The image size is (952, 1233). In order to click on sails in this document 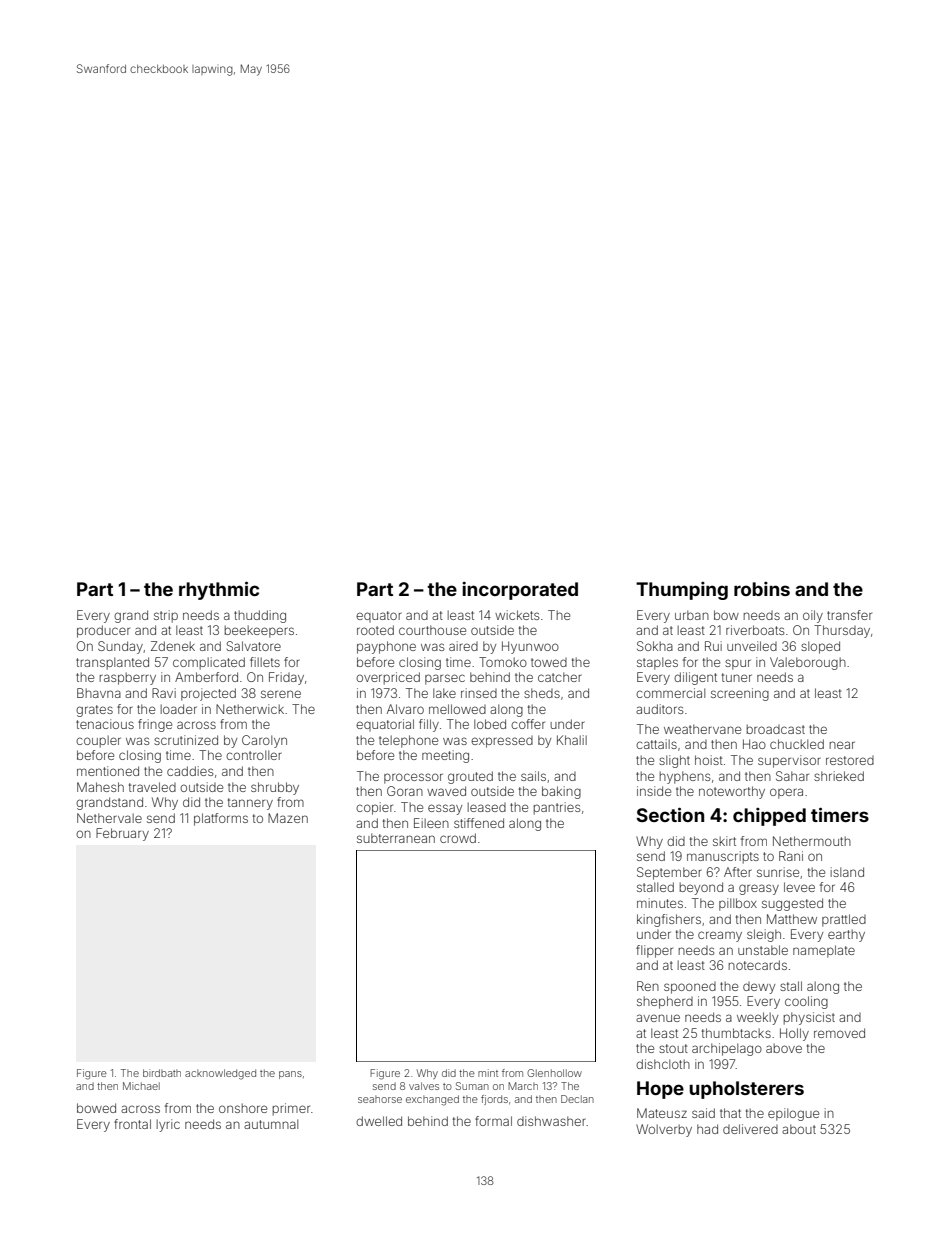, I will do `click(533, 776)`.
